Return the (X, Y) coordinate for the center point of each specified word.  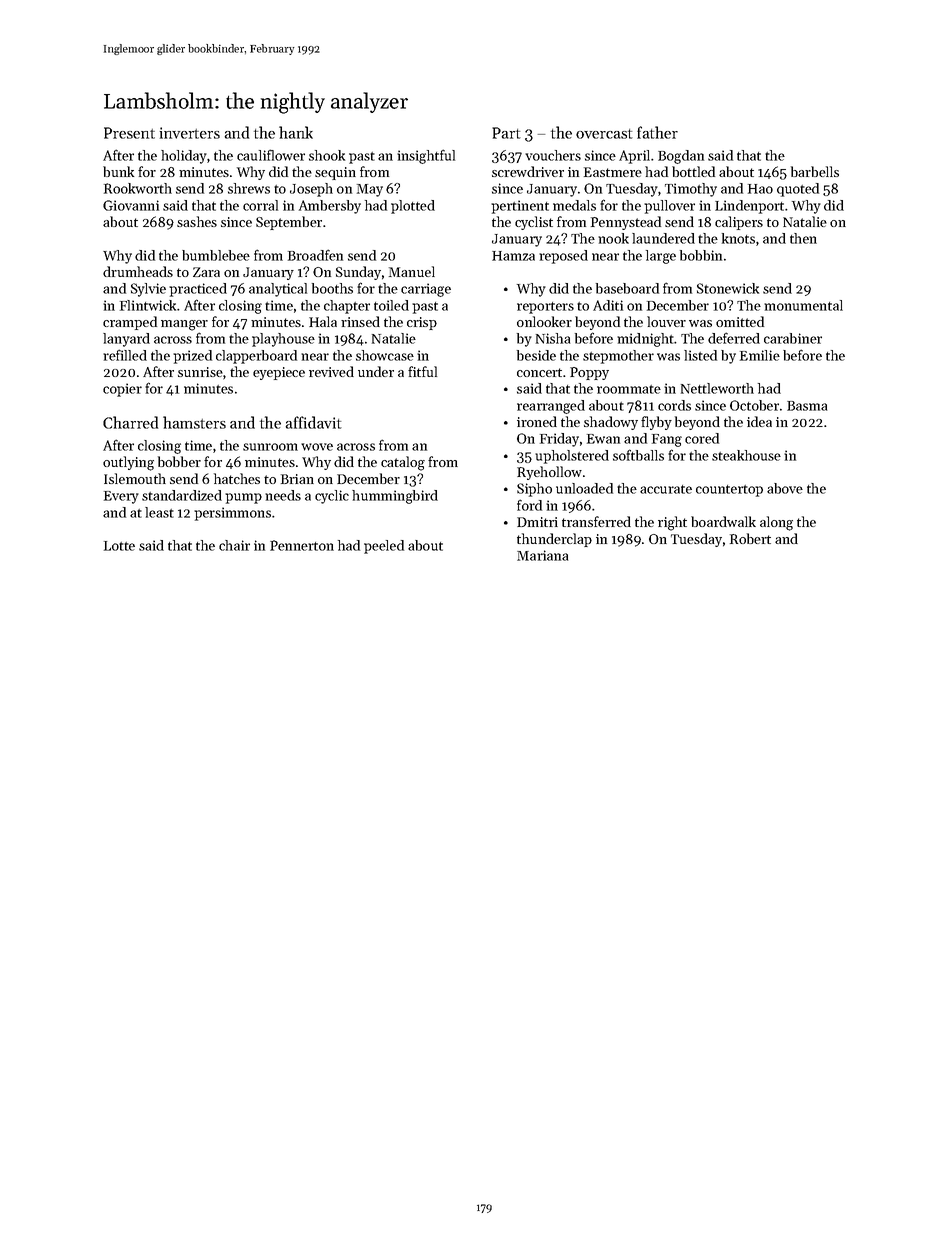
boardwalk (723, 521)
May (370, 190)
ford (529, 505)
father (657, 132)
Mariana (542, 555)
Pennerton (302, 545)
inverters (190, 133)
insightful (426, 156)
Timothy (691, 190)
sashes (197, 221)
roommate (629, 389)
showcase (385, 355)
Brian (297, 479)
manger (184, 325)
